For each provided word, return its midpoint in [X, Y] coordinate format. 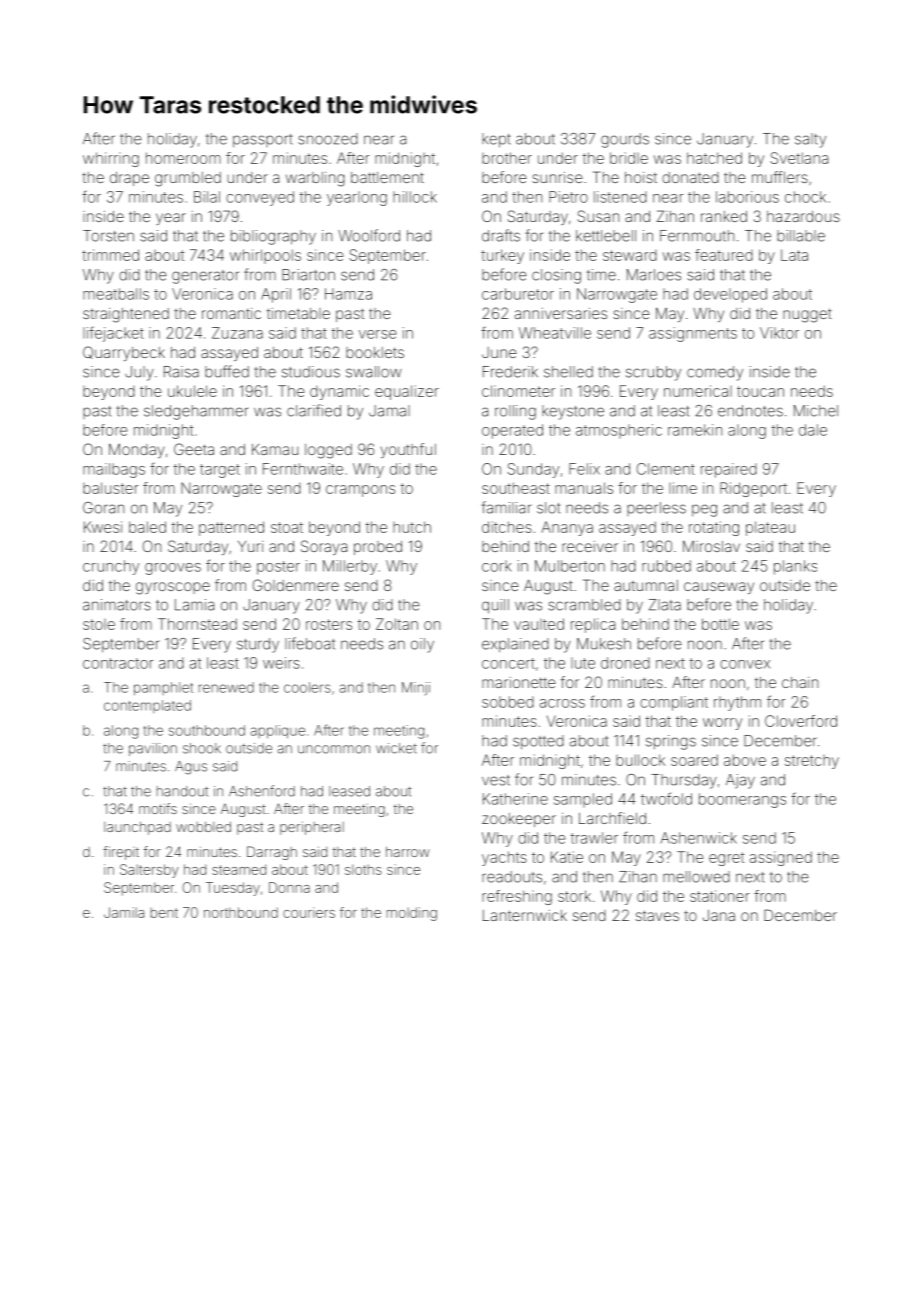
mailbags [114, 470]
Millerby [350, 567]
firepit [121, 853]
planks [795, 567]
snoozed [328, 139]
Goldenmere [296, 585]
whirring [111, 159]
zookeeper [519, 820]
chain [800, 682]
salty [810, 140]
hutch [412, 527]
